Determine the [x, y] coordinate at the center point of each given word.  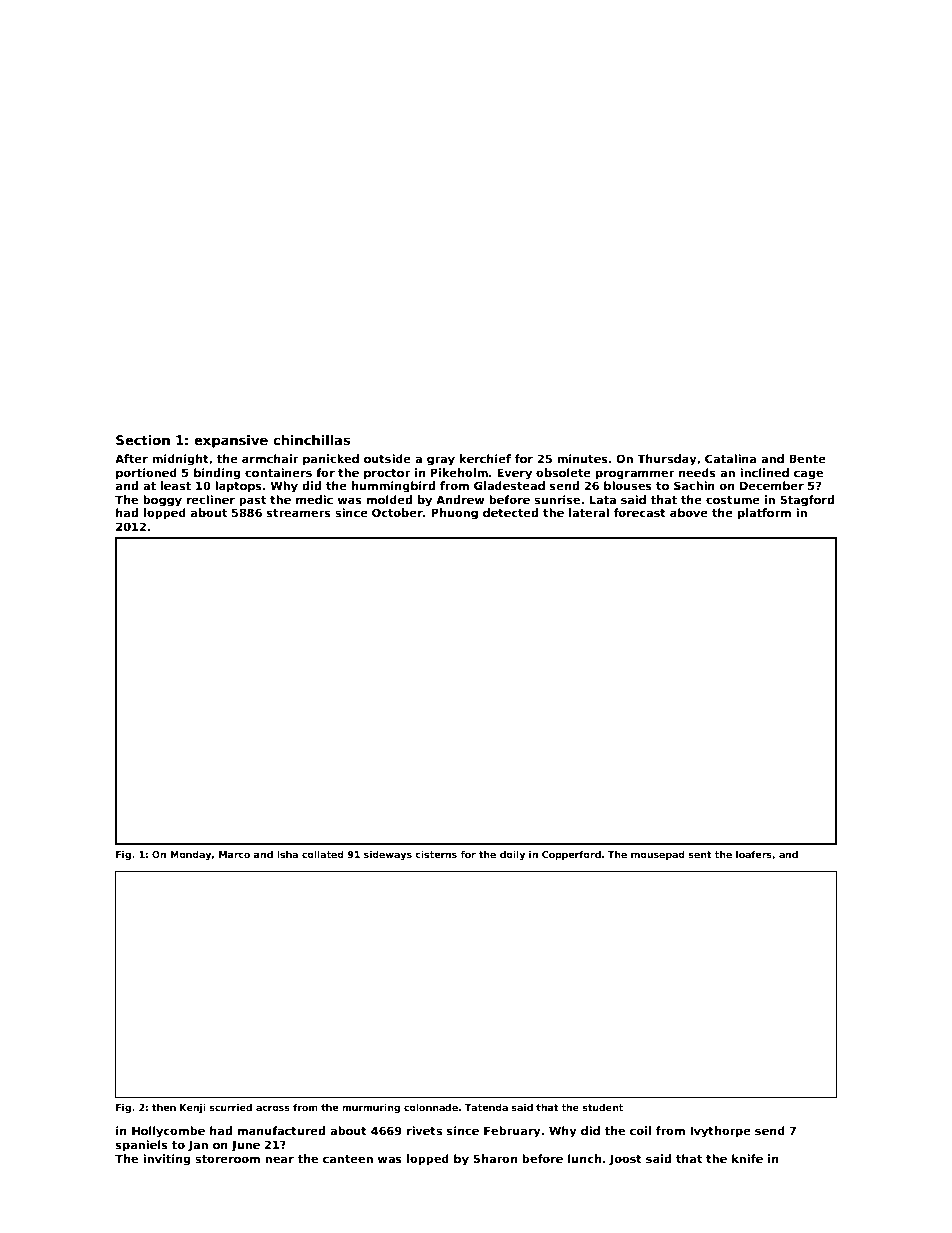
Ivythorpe [720, 1132]
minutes [582, 458]
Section [143, 440]
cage [808, 475]
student [603, 1107]
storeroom [227, 1159]
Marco [234, 854]
